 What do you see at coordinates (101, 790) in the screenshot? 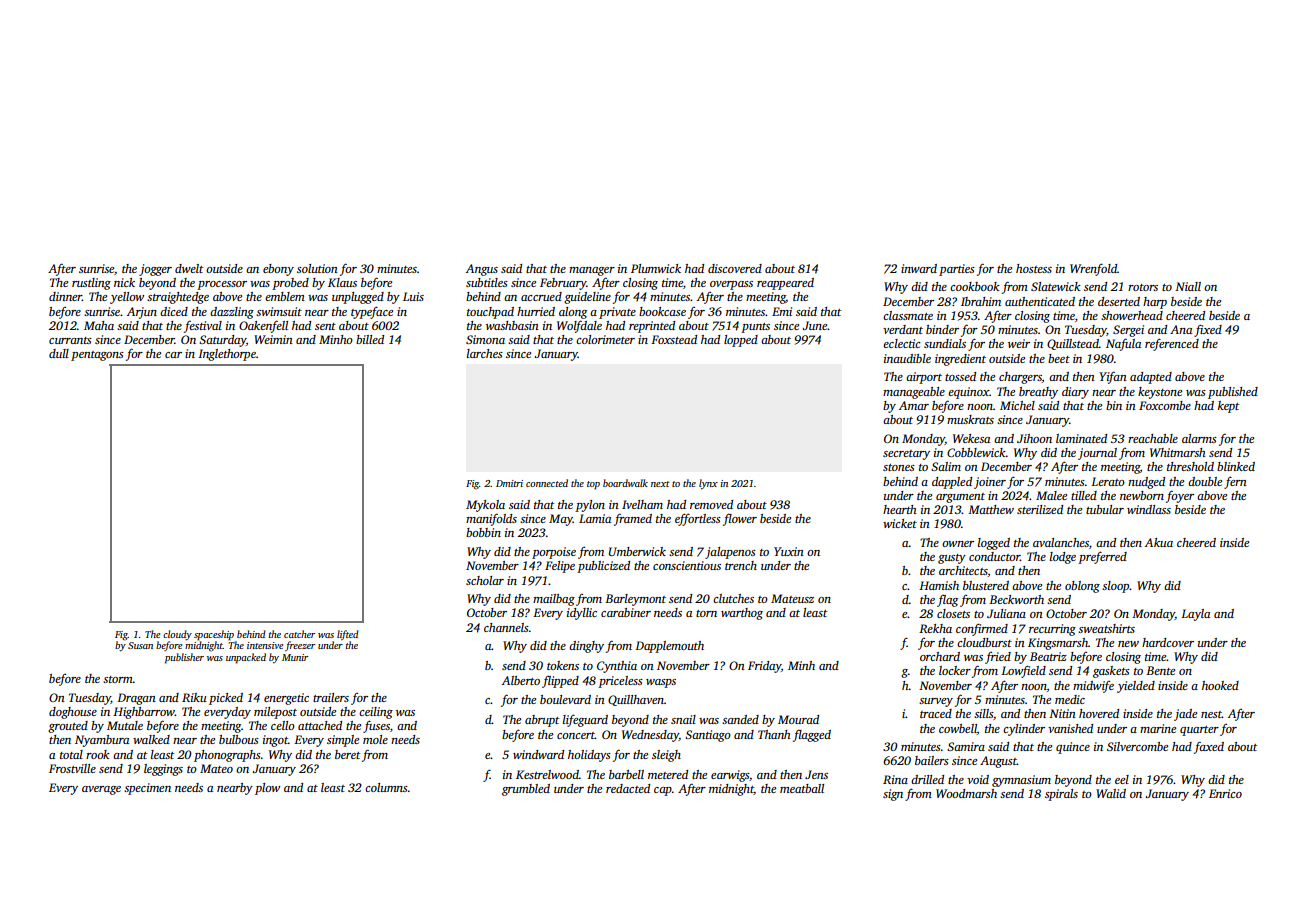
I see `average` at bounding box center [101, 790].
